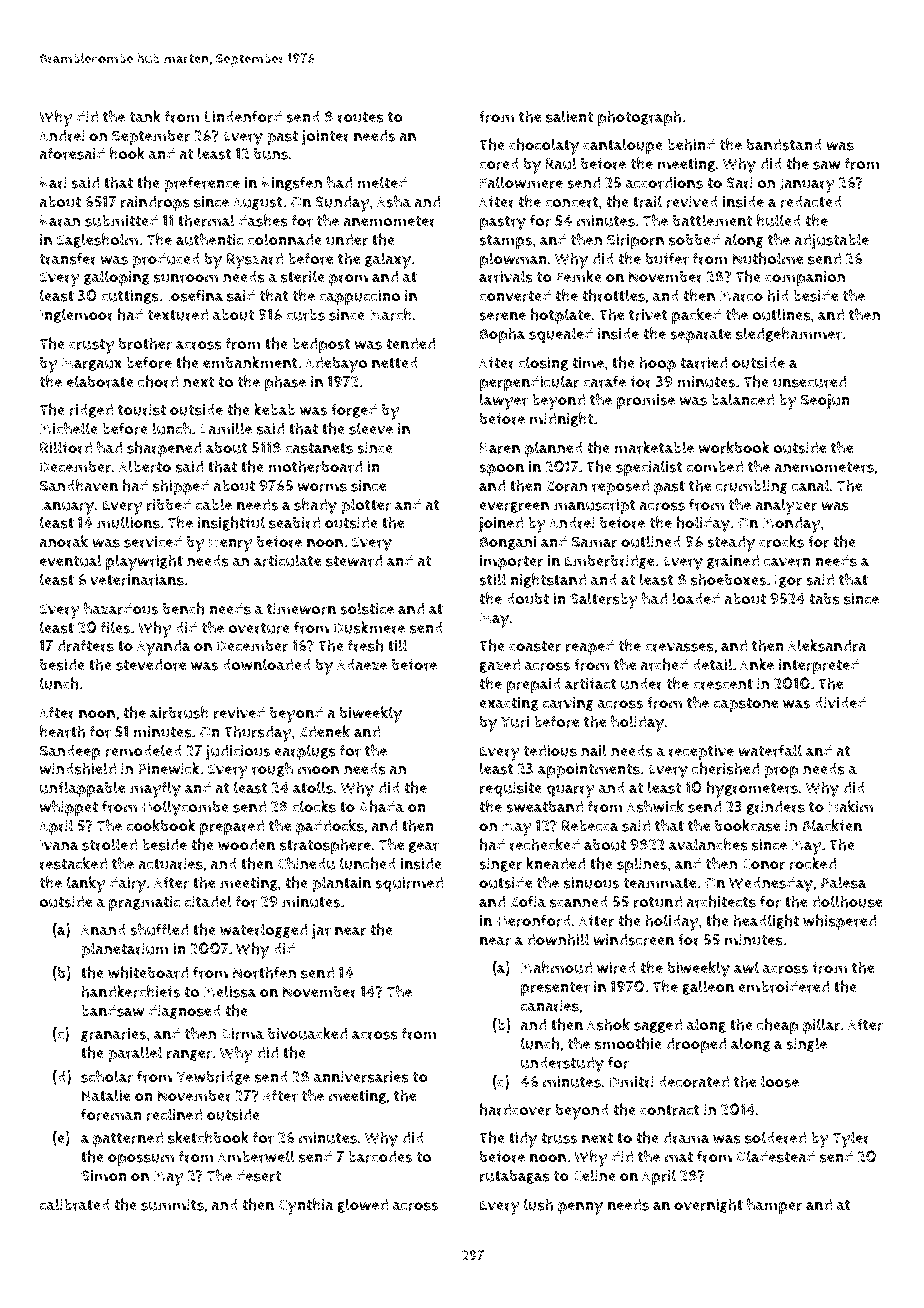  What do you see at coordinates (145, 116) in the image?
I see `tank` at bounding box center [145, 116].
